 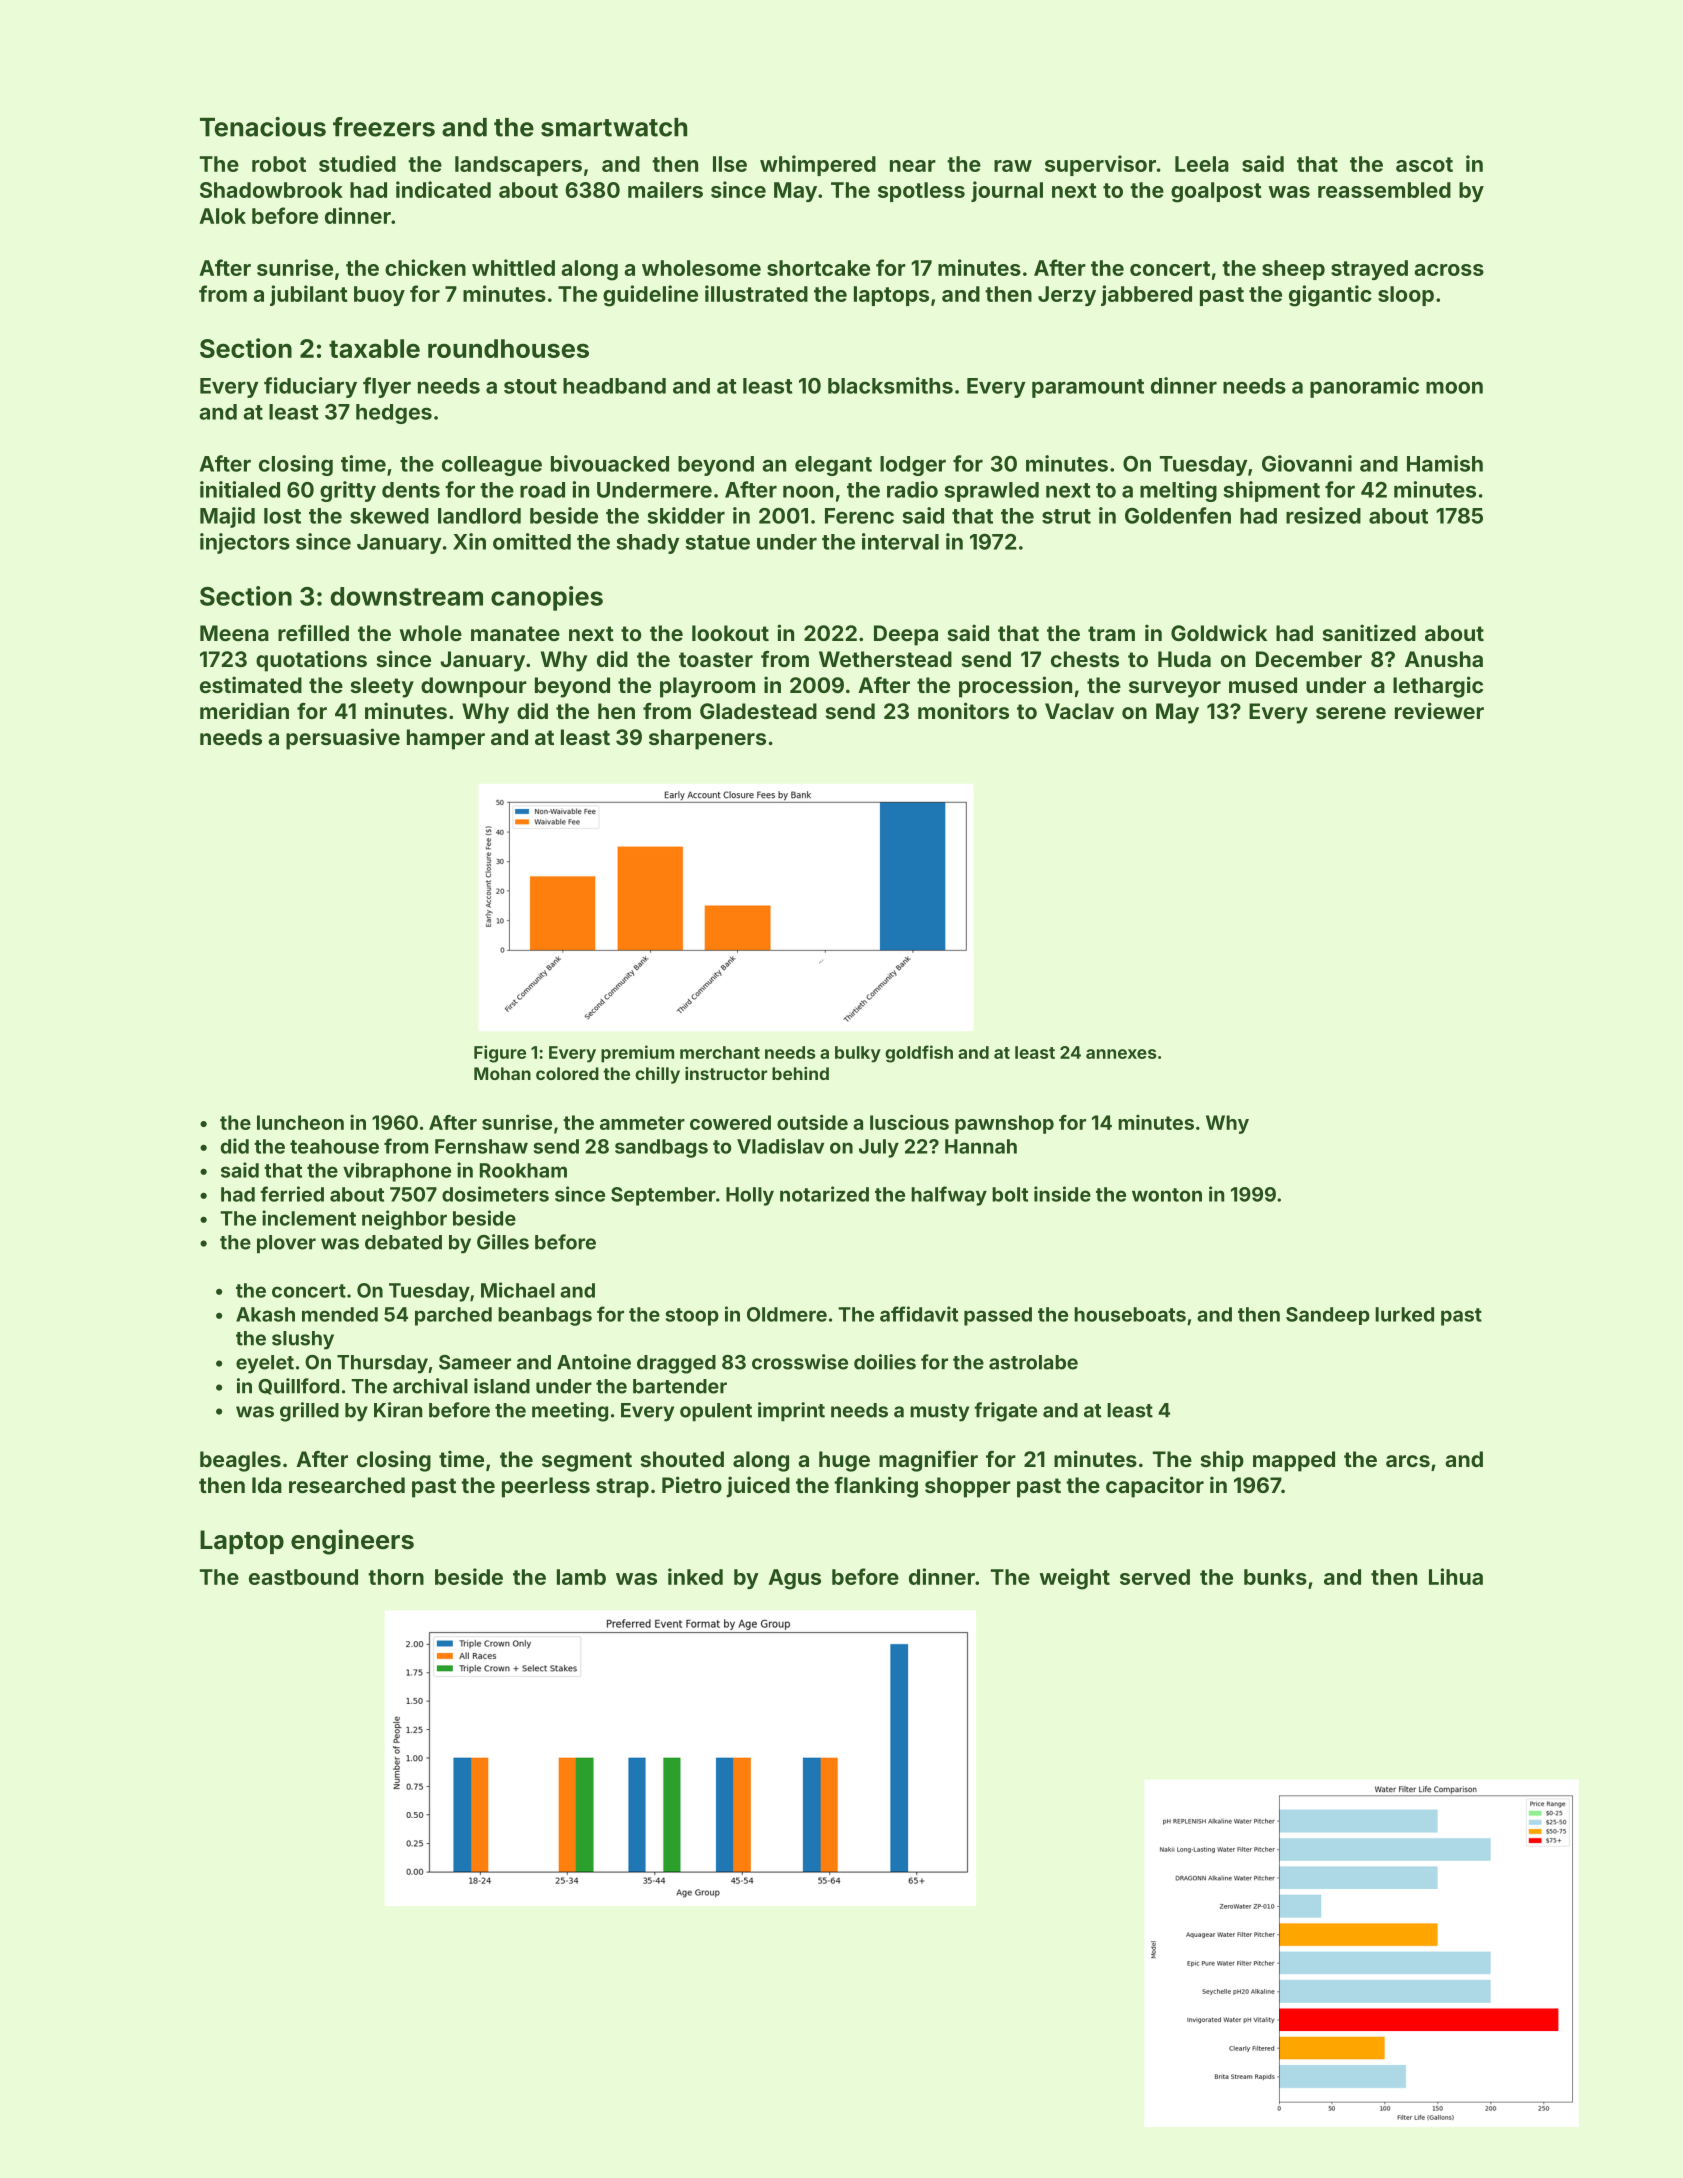 What do you see at coordinates (502, 1073) in the page?
I see `Mohan` at bounding box center [502, 1073].
